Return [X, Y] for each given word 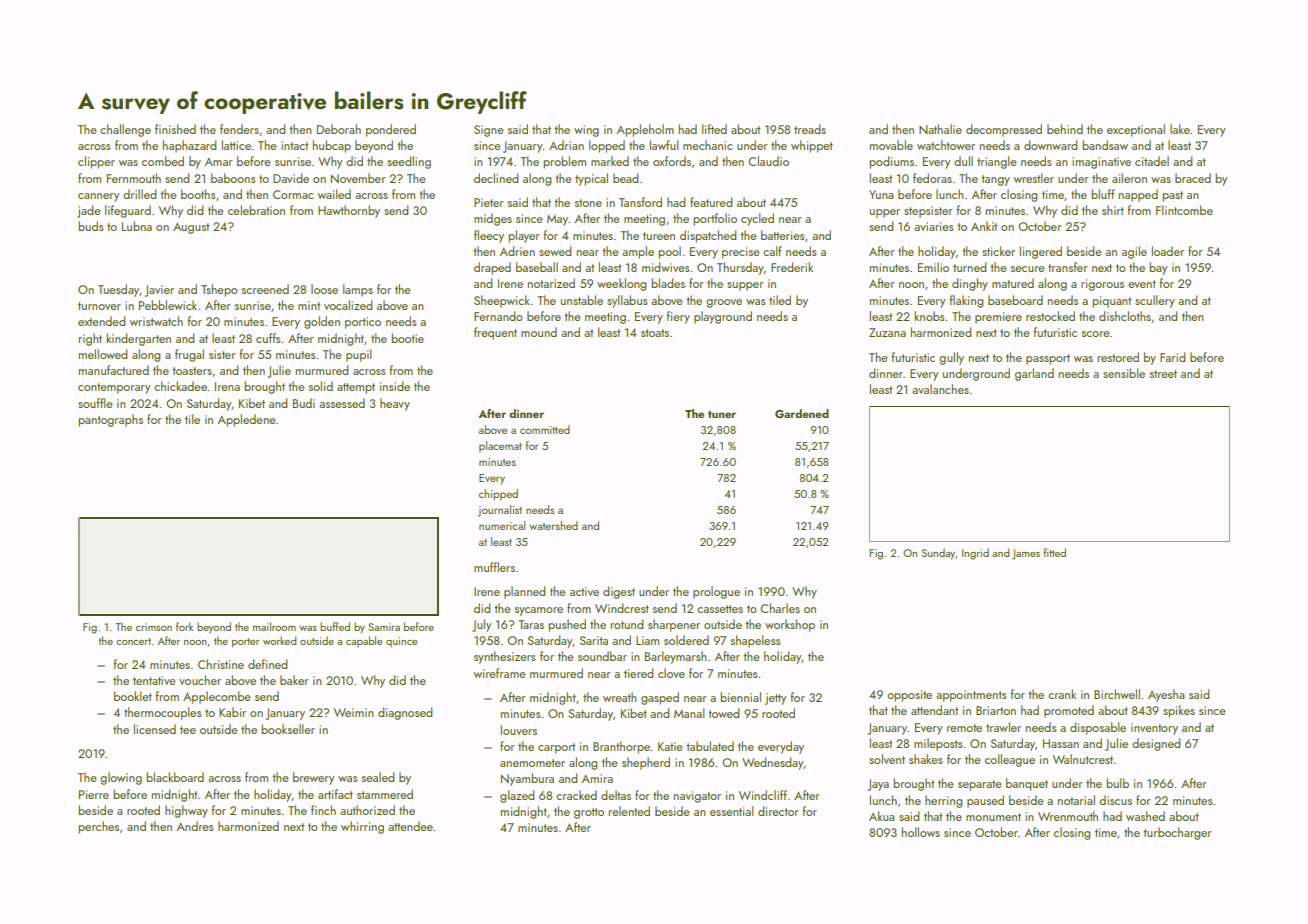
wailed [334, 194]
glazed [517, 796]
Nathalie [940, 129]
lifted [714, 129]
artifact [335, 794]
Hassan [1061, 743]
